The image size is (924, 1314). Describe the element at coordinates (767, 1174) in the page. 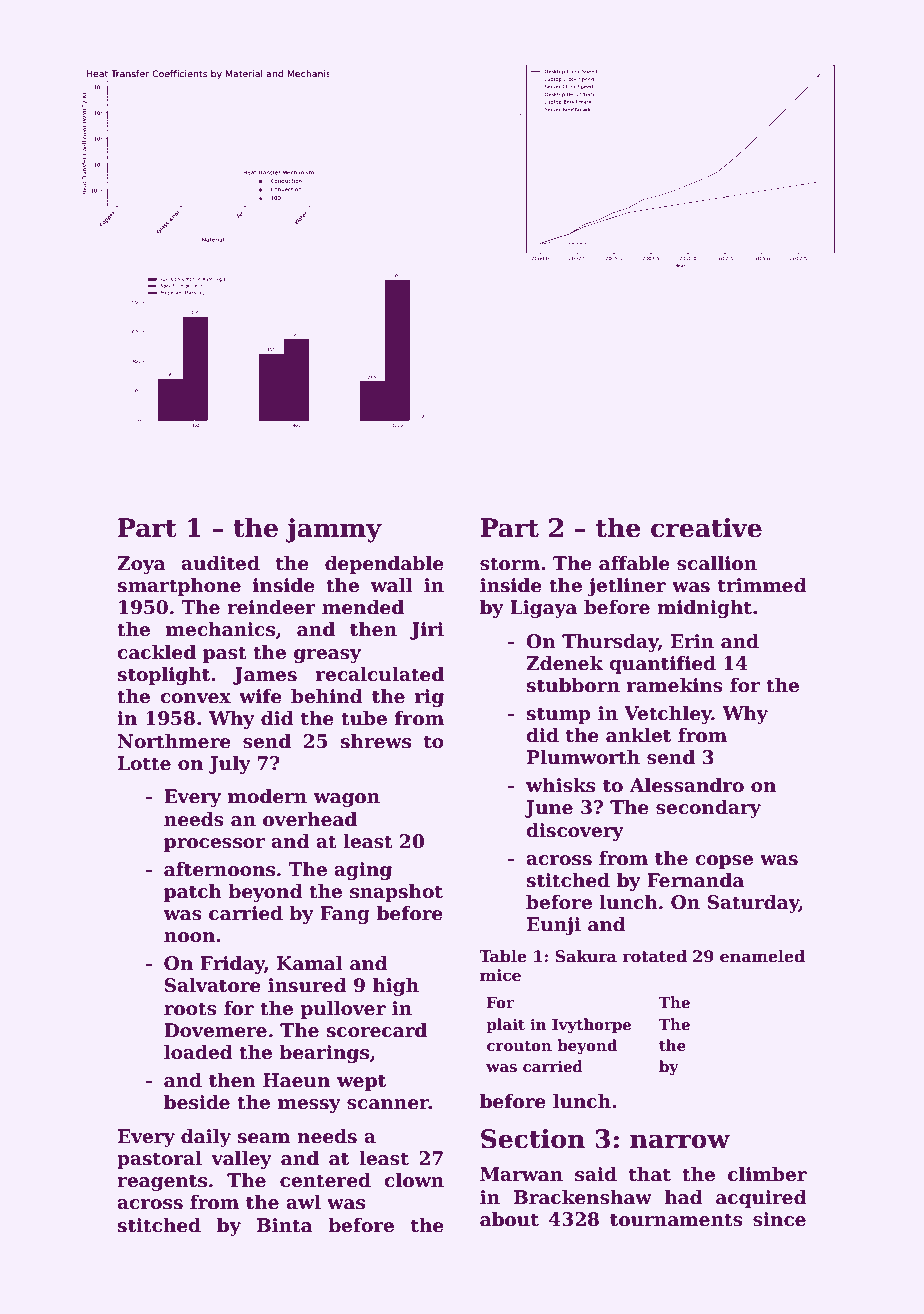

I see `climber` at that location.
